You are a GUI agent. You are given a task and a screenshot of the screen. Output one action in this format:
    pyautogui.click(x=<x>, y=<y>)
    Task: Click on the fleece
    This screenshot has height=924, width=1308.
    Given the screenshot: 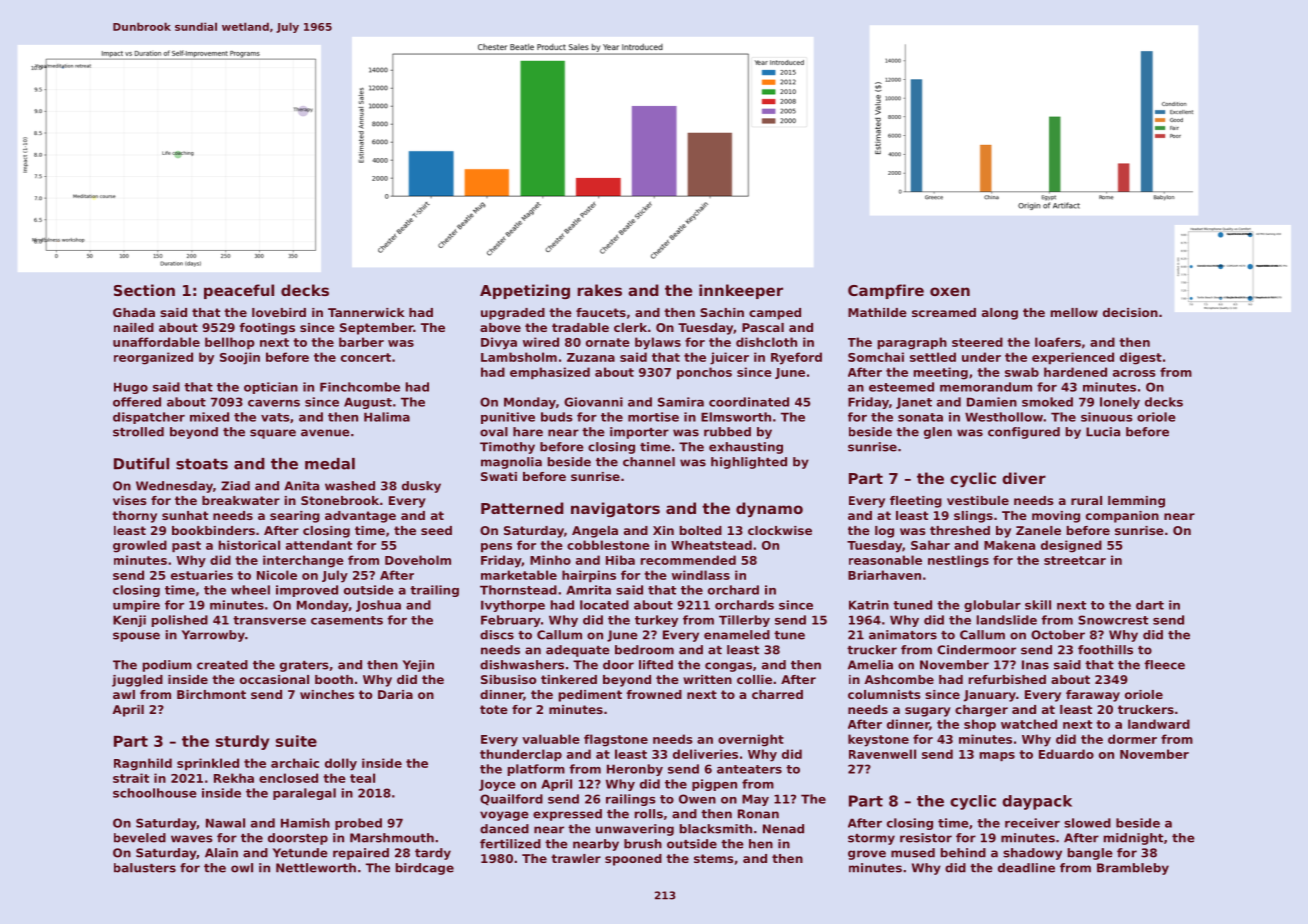 What is the action you would take?
    pyautogui.click(x=1164, y=665)
